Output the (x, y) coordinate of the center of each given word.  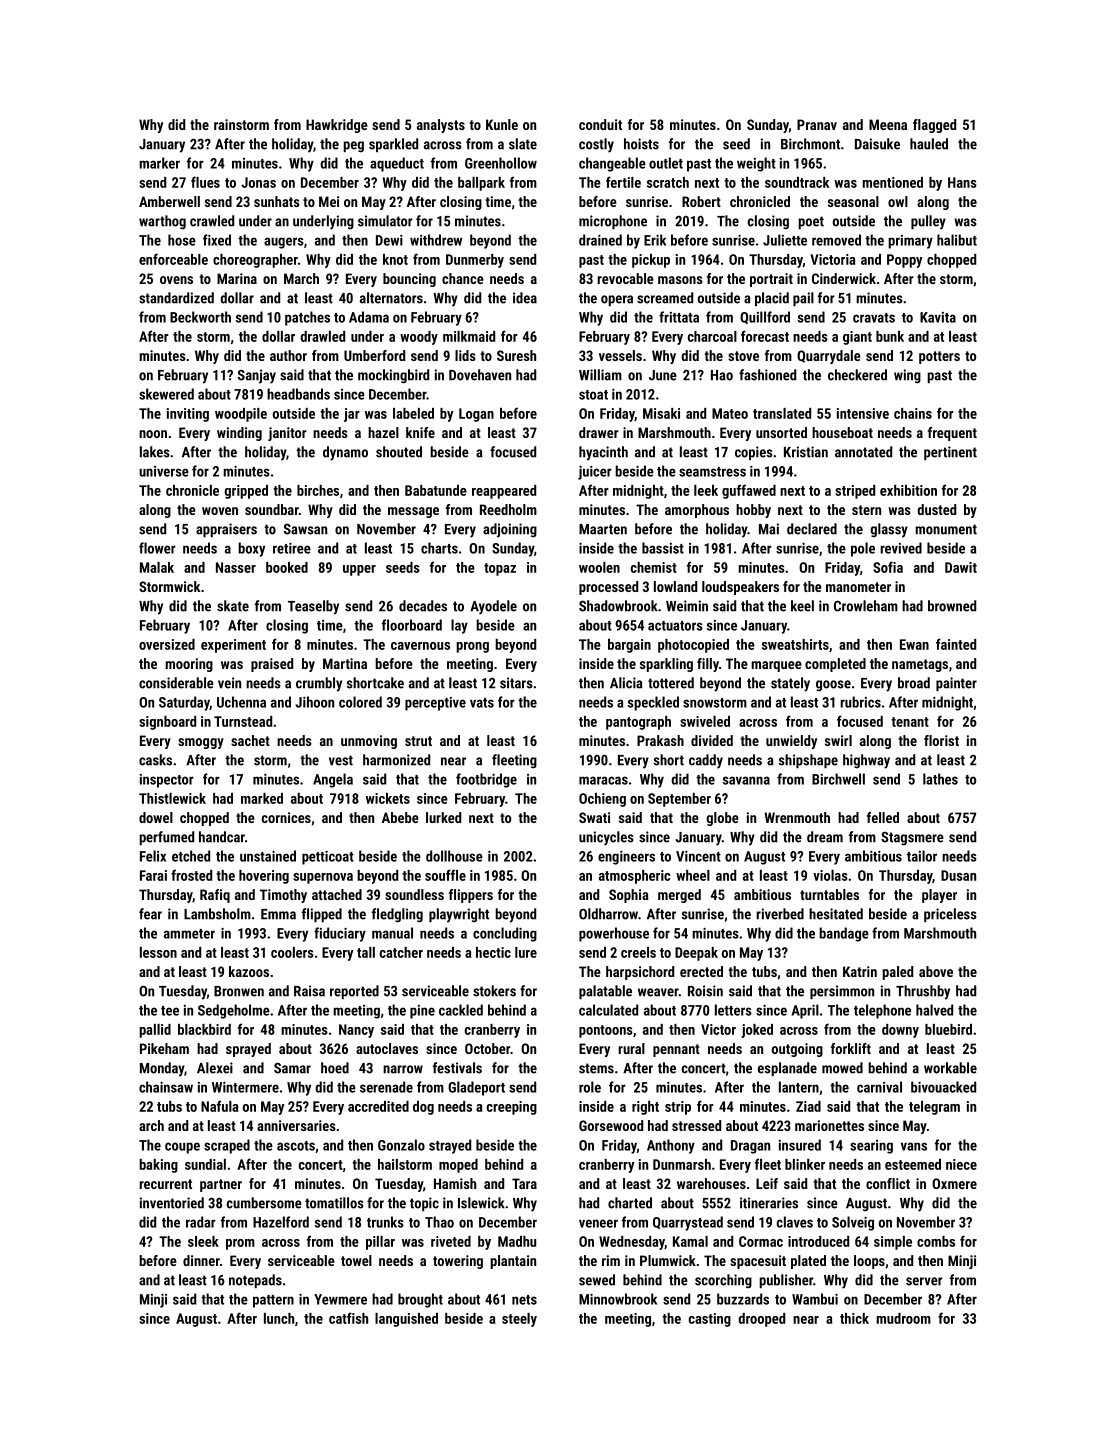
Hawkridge (337, 126)
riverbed (780, 914)
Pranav (817, 124)
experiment (233, 646)
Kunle (502, 124)
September (679, 800)
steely (519, 1320)
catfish (348, 1318)
